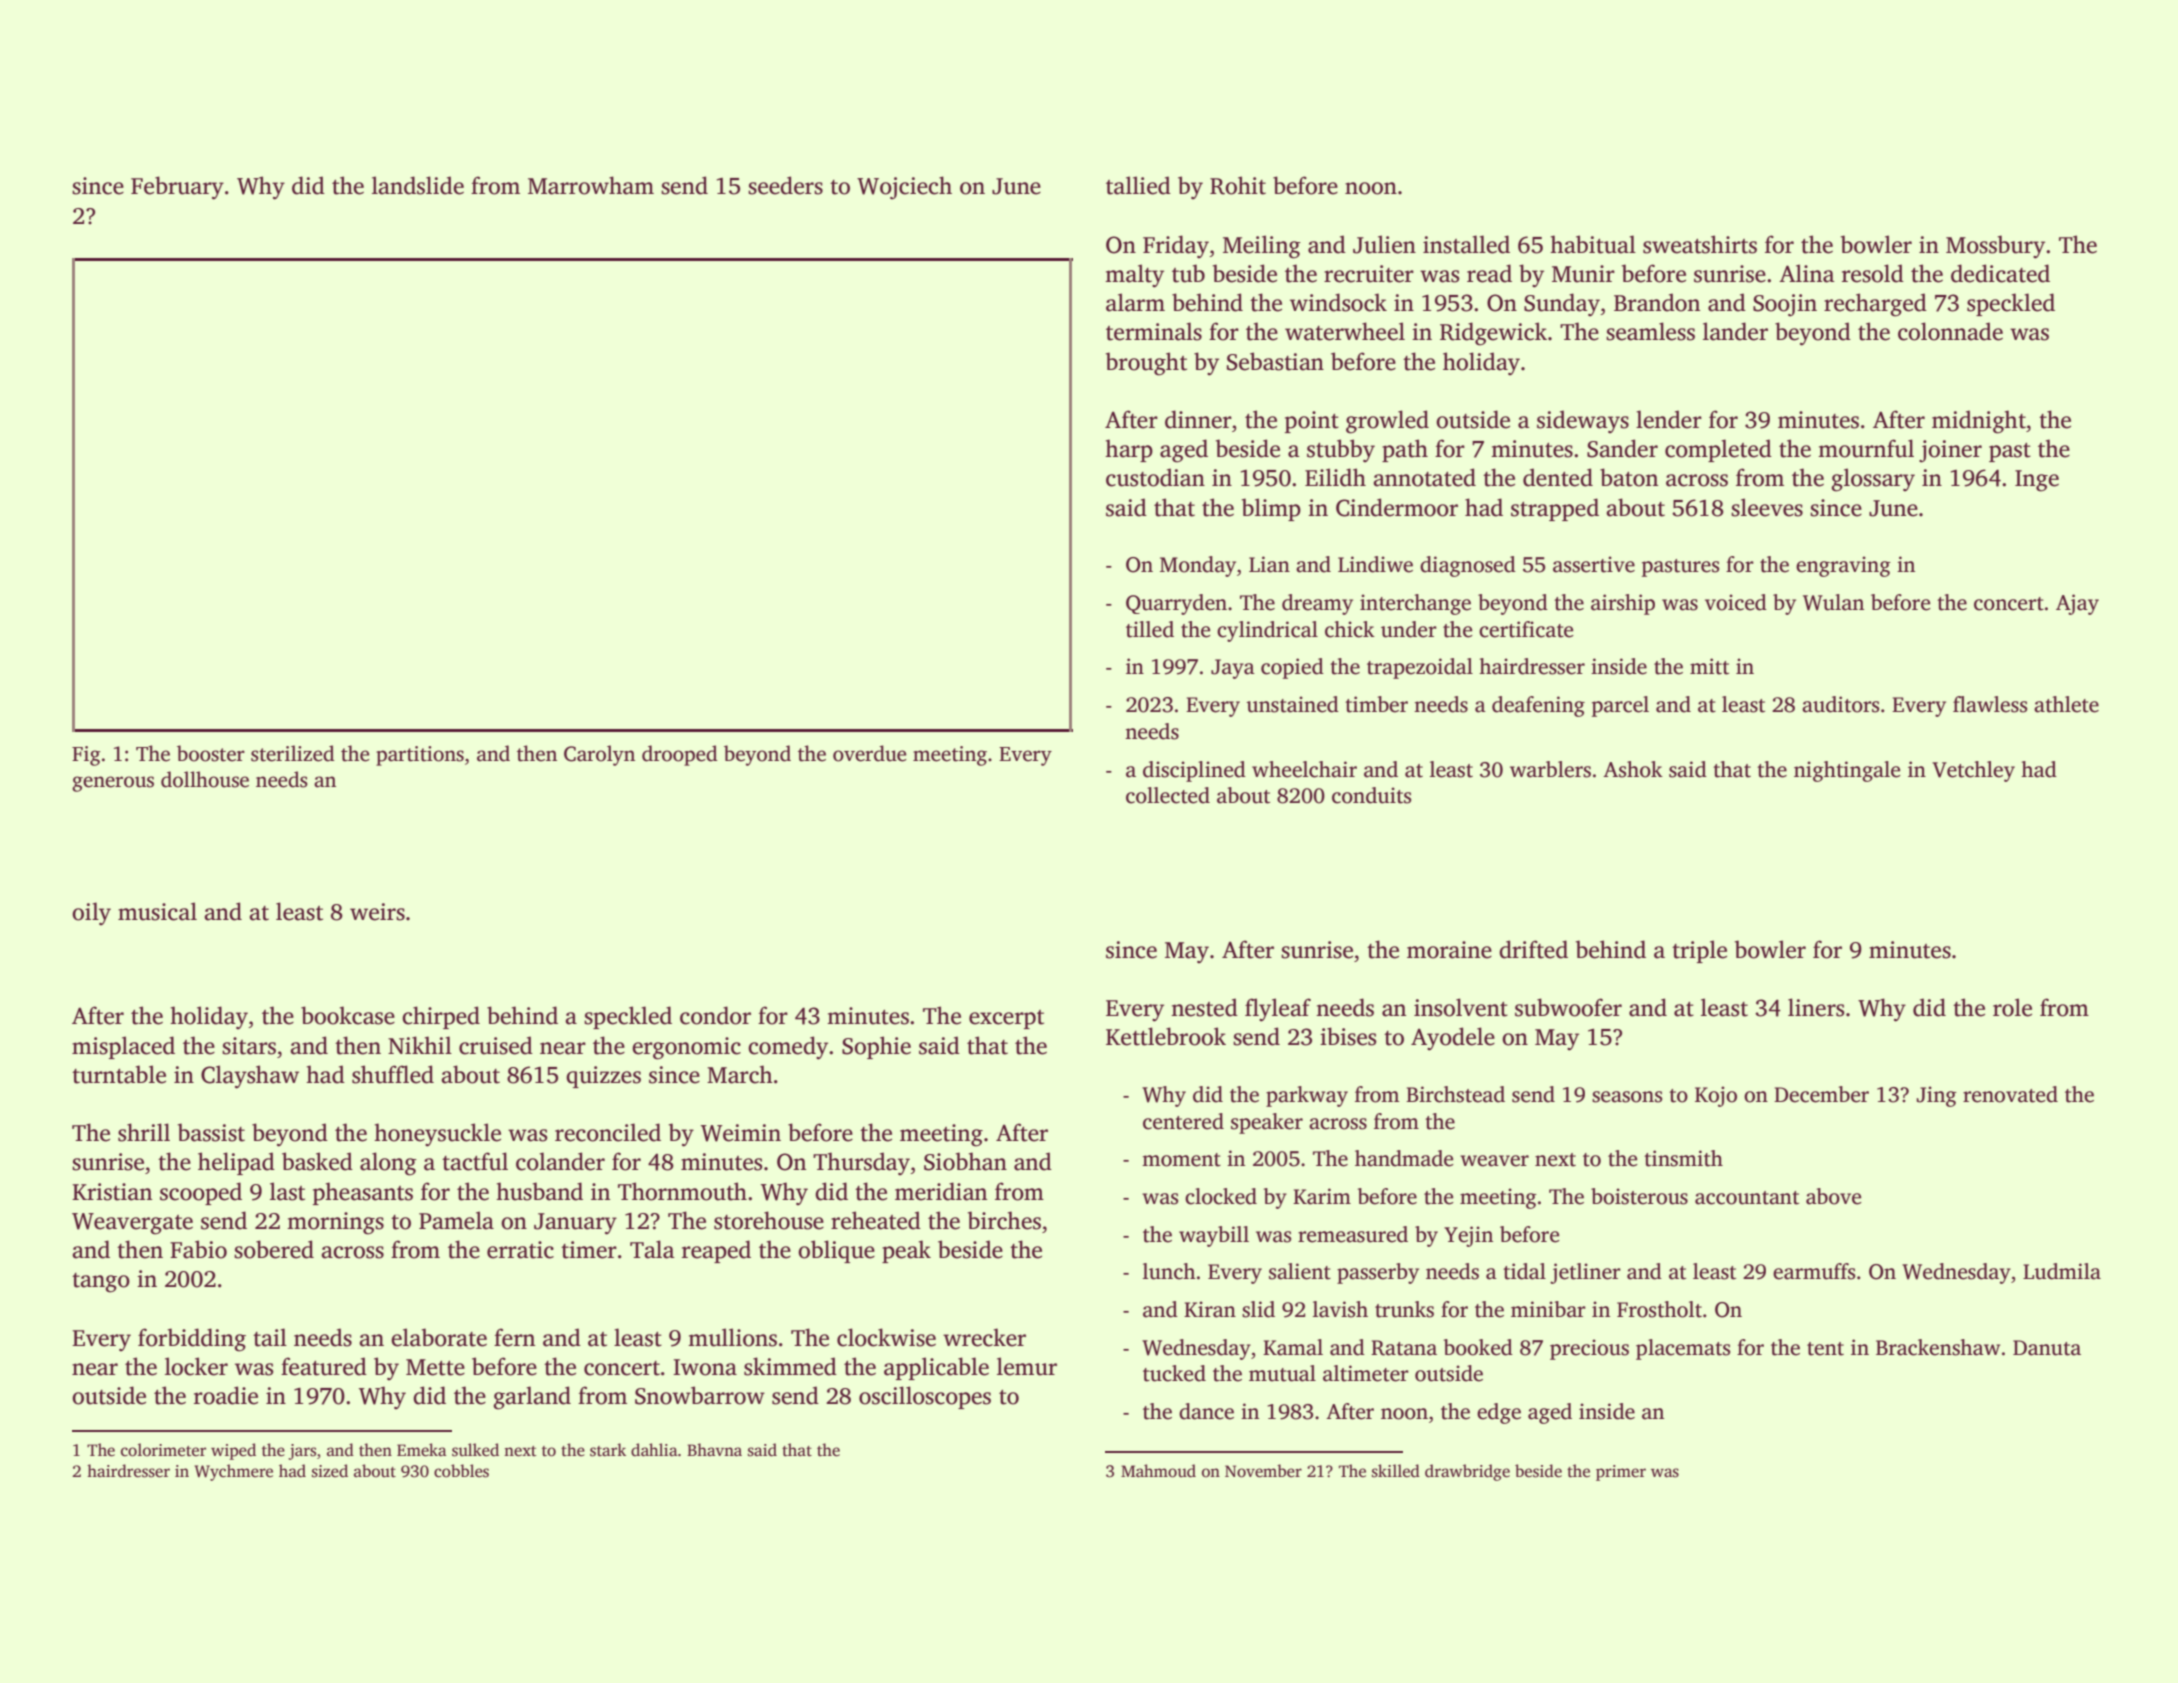  Describe the element at coordinates (177, 188) in the document. I see `February` at that location.
